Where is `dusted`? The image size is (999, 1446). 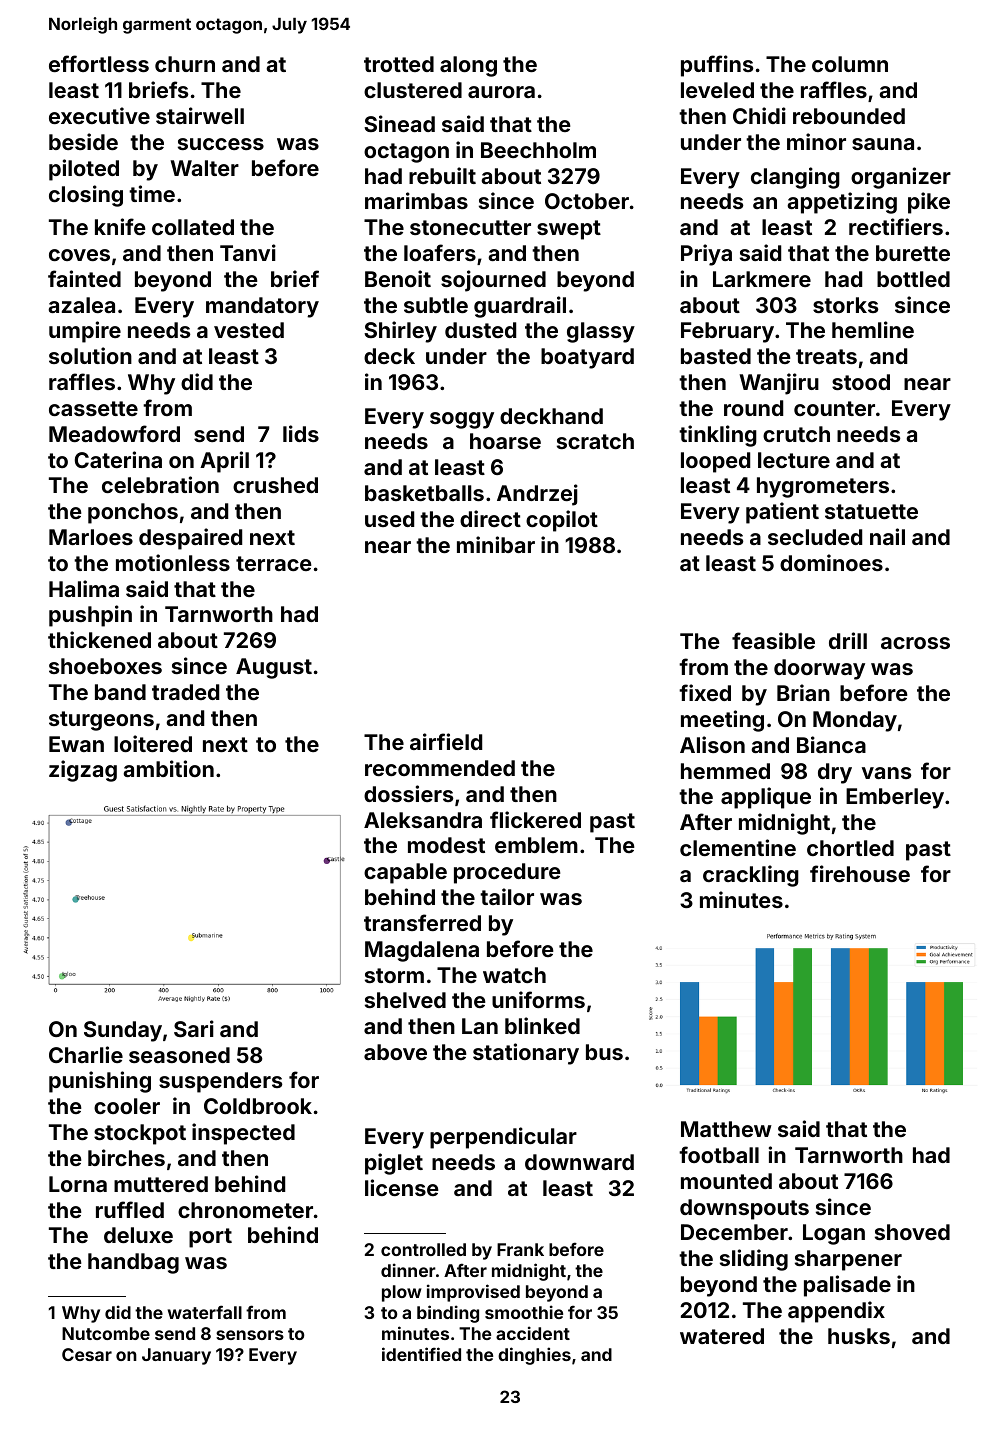 dusted is located at coordinates (480, 330).
